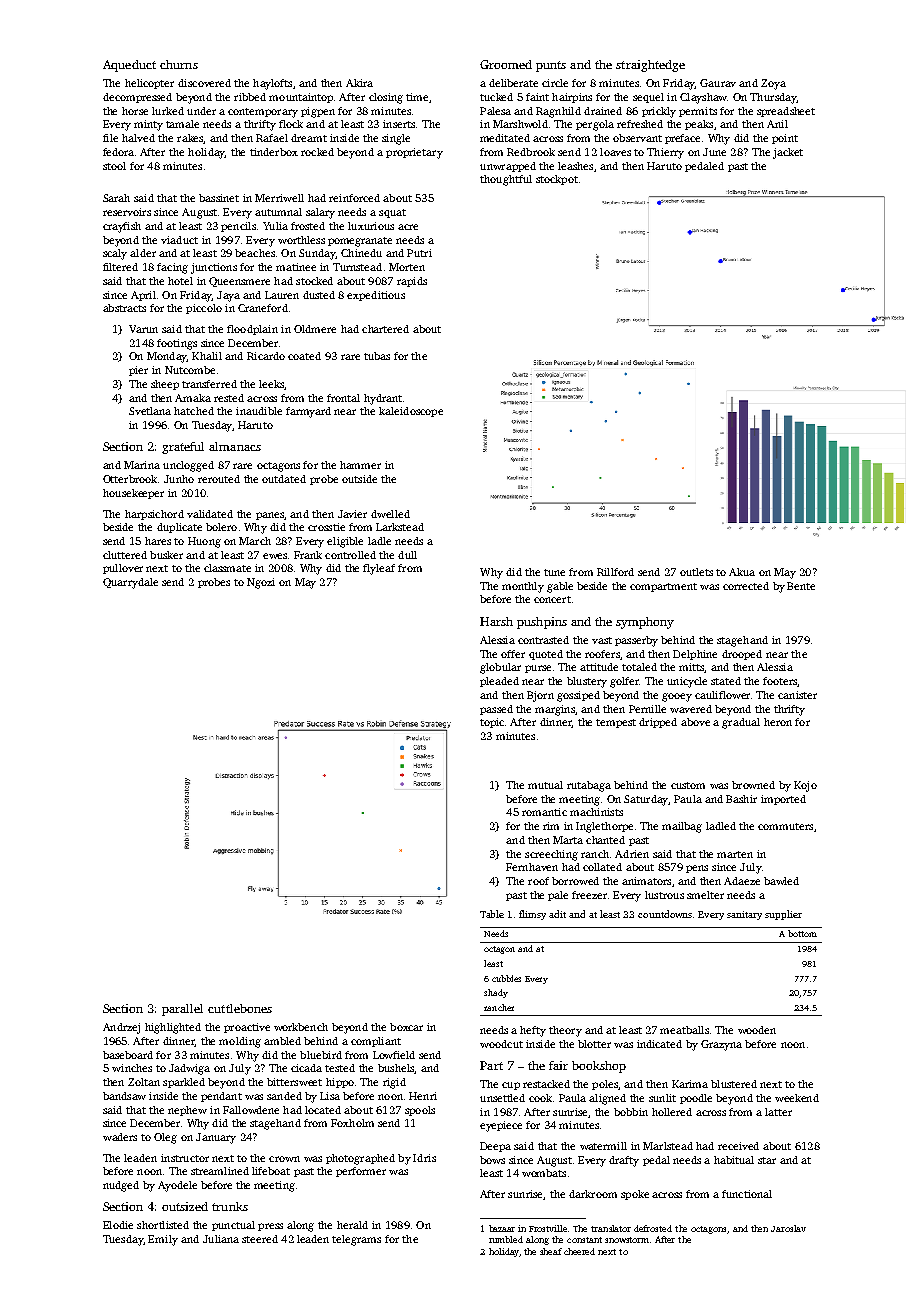 The width and height of the screenshot is (924, 1308). Describe the element at coordinates (190, 138) in the screenshot. I see `rakes` at that location.
